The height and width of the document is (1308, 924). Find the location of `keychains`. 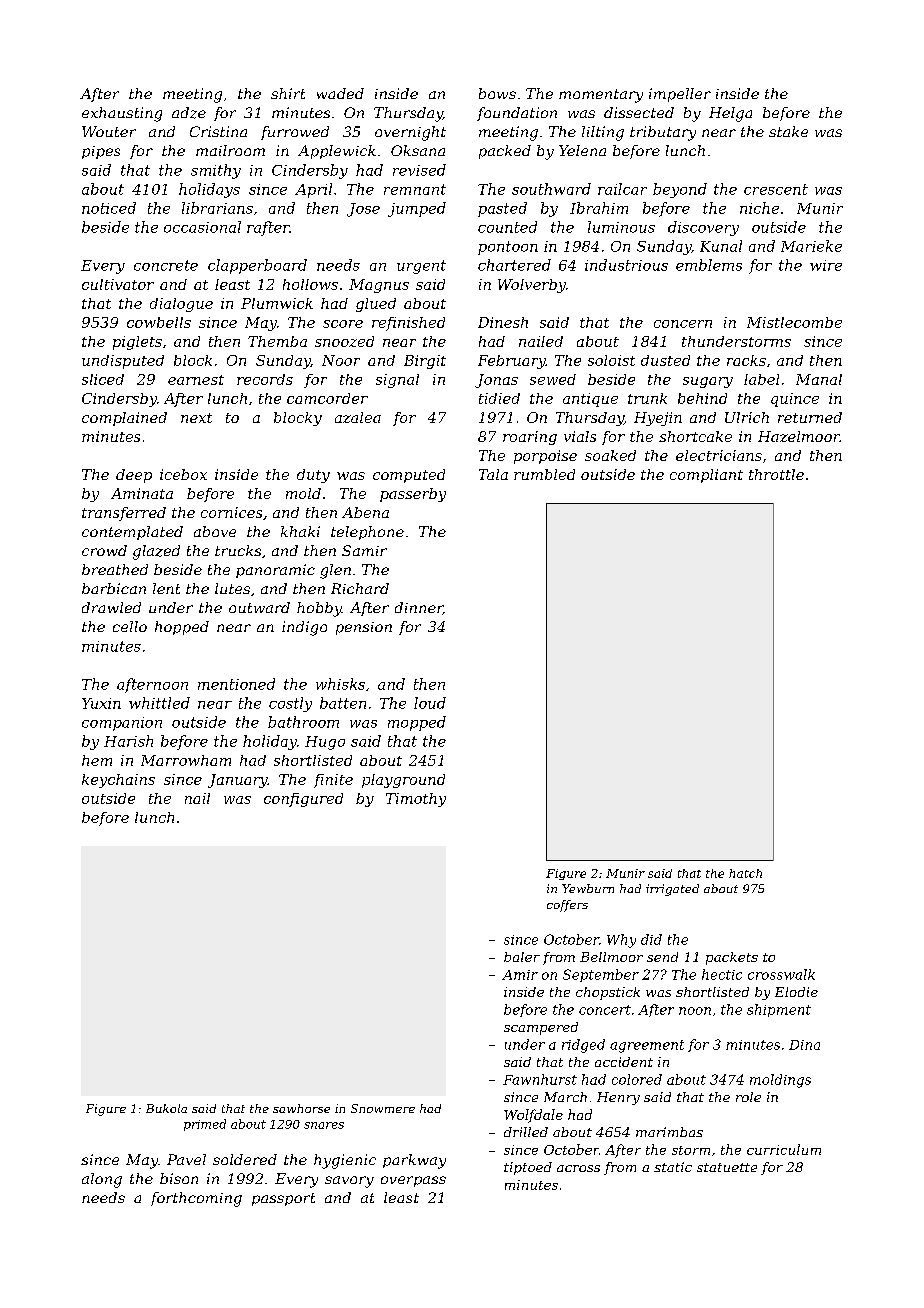

keychains is located at coordinates (118, 781).
